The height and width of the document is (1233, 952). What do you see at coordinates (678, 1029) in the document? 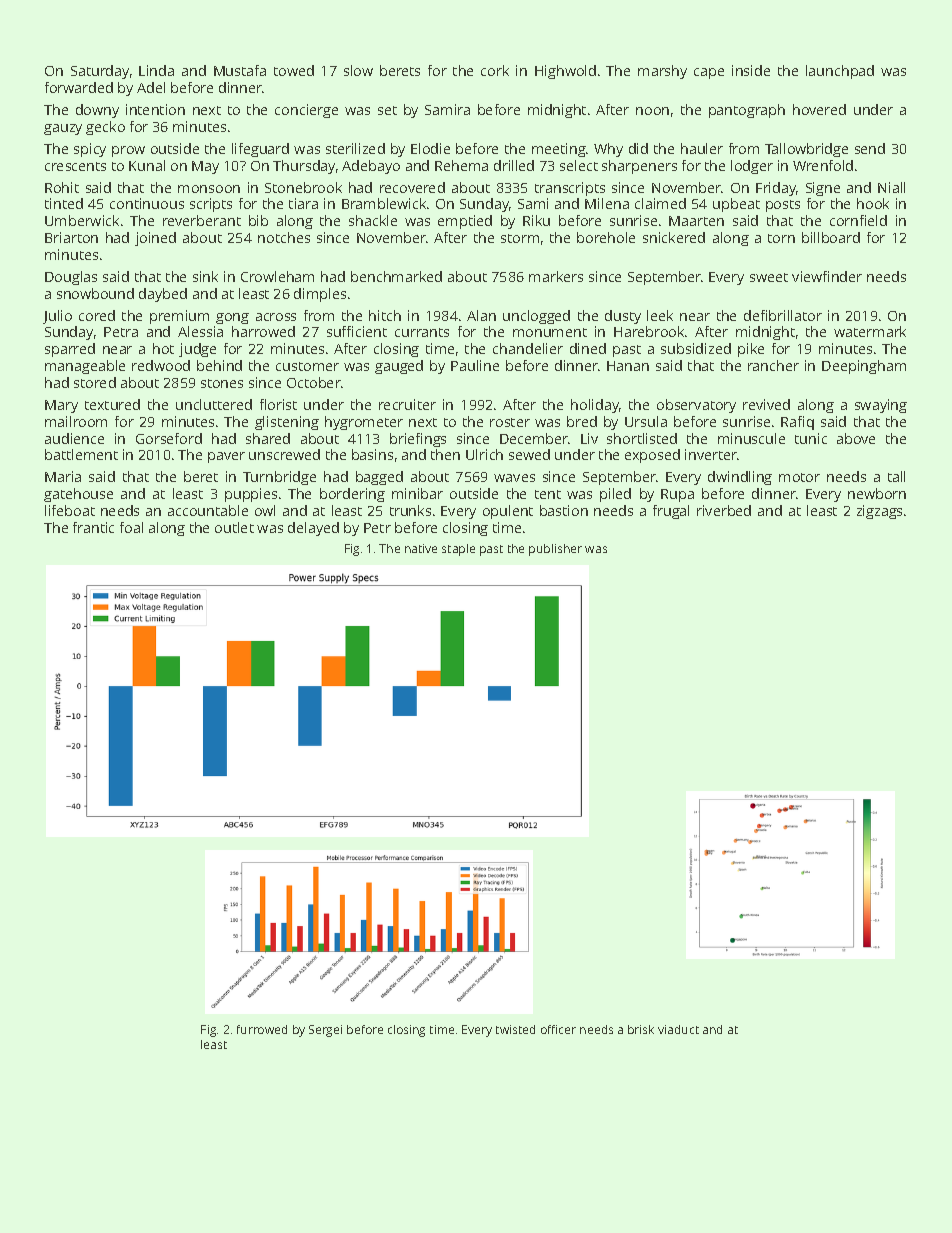
I see `viaduct` at bounding box center [678, 1029].
